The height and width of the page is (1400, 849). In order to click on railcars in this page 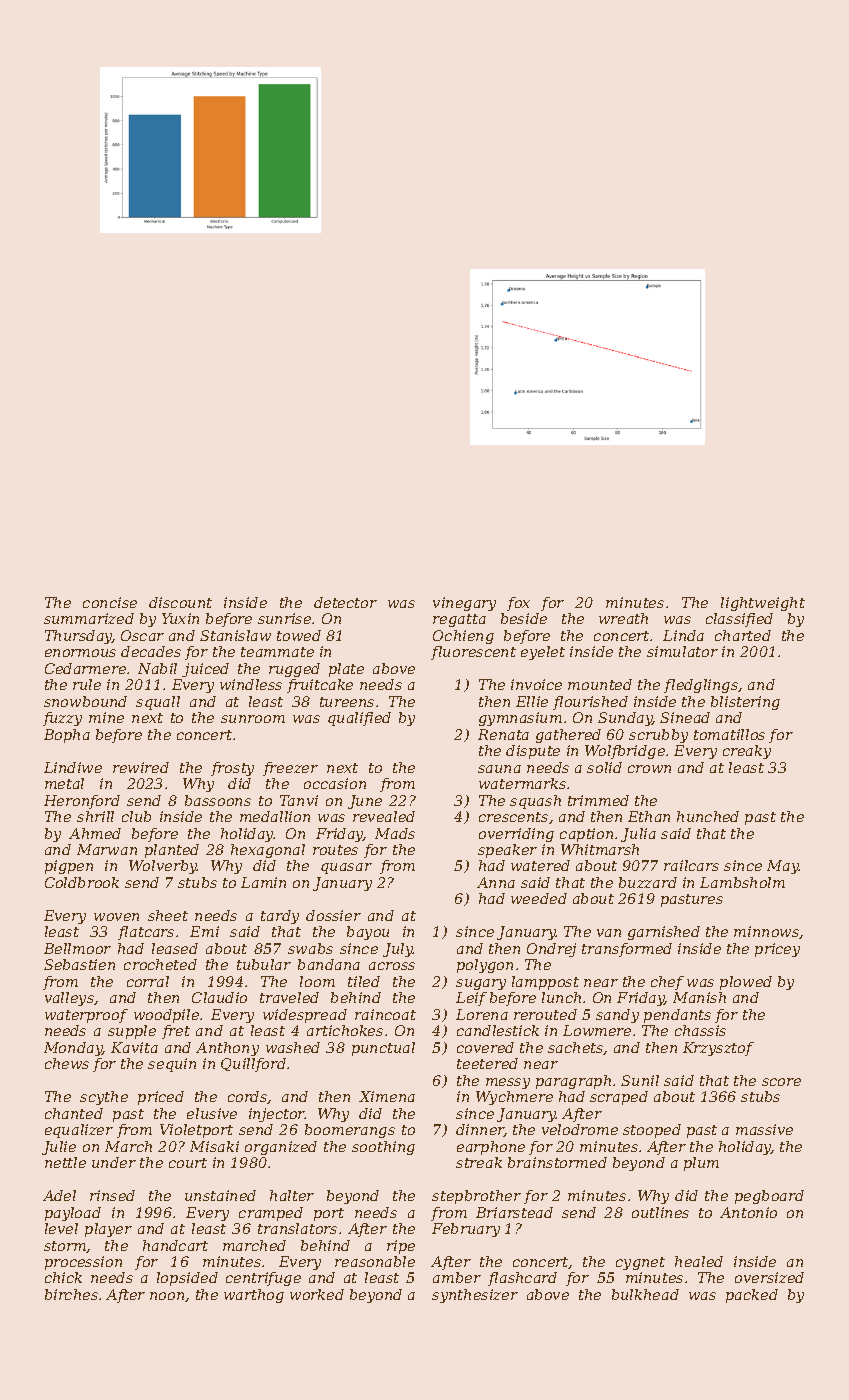, I will do `click(691, 865)`.
